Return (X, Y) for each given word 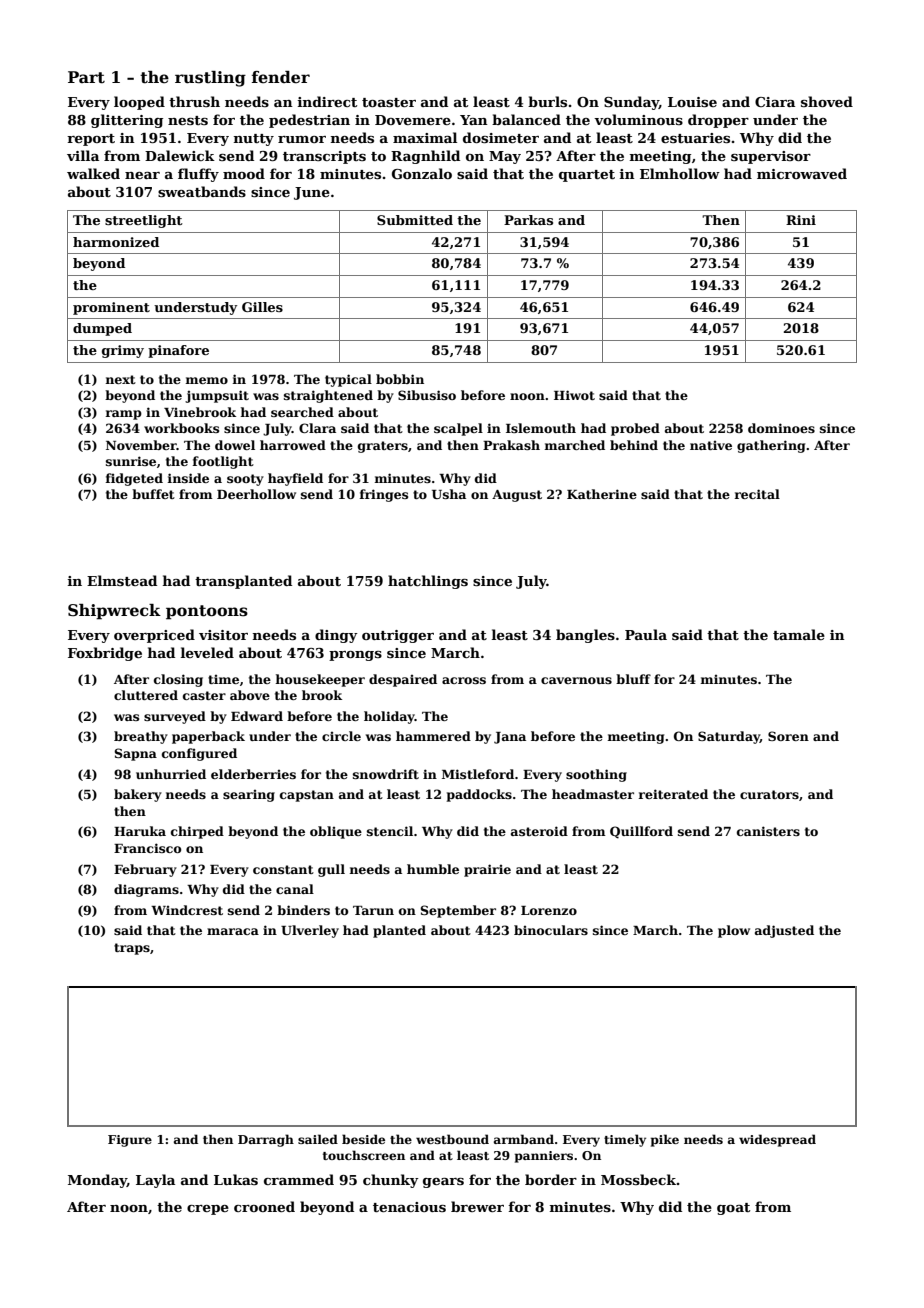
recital (757, 494)
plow (734, 931)
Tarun (373, 910)
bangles (585, 636)
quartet (587, 176)
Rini (801, 220)
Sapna (135, 754)
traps (132, 949)
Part (86, 77)
